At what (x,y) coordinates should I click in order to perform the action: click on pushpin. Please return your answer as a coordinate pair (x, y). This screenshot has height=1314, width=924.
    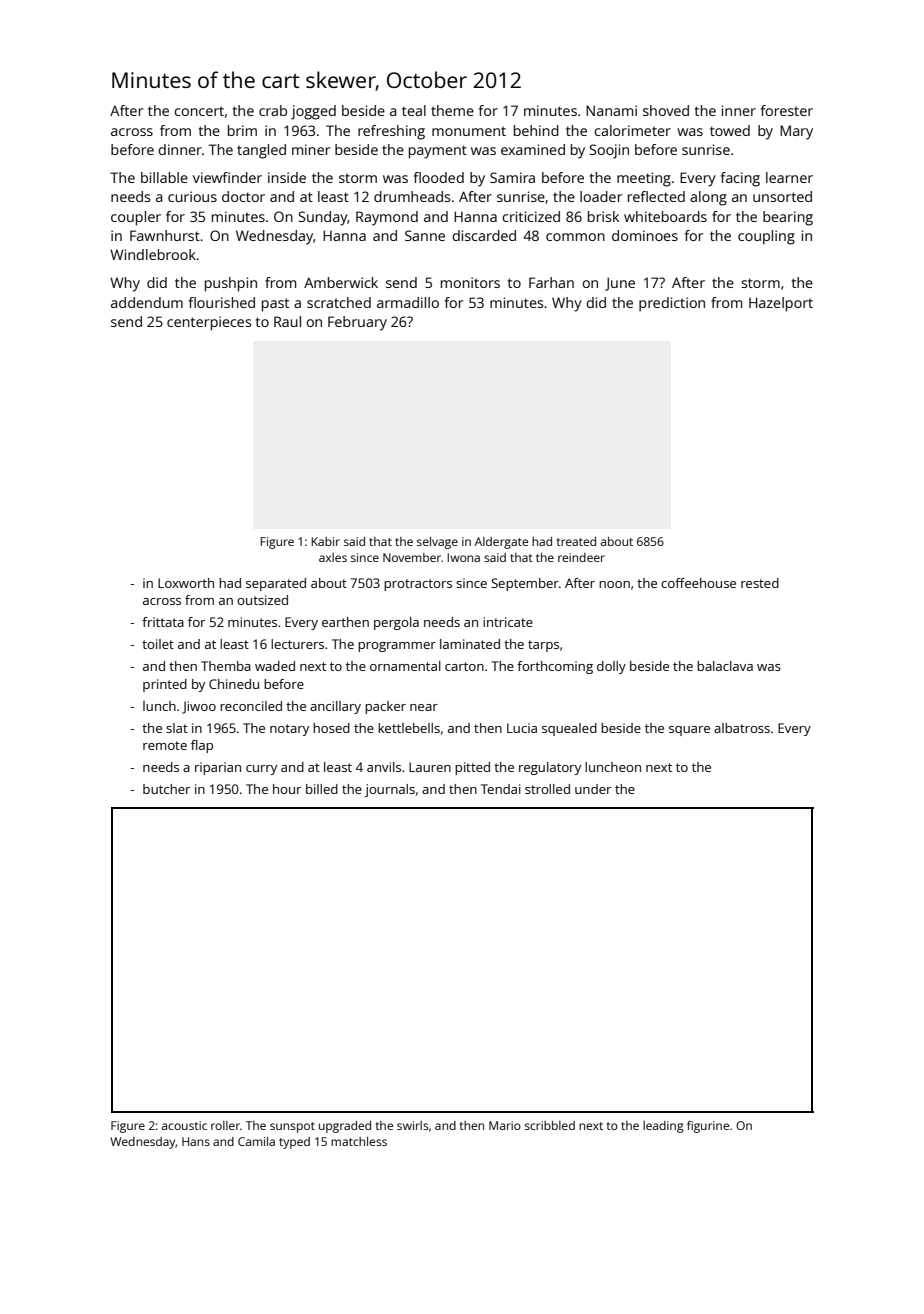
    Looking at the image, I should click on (231, 284).
